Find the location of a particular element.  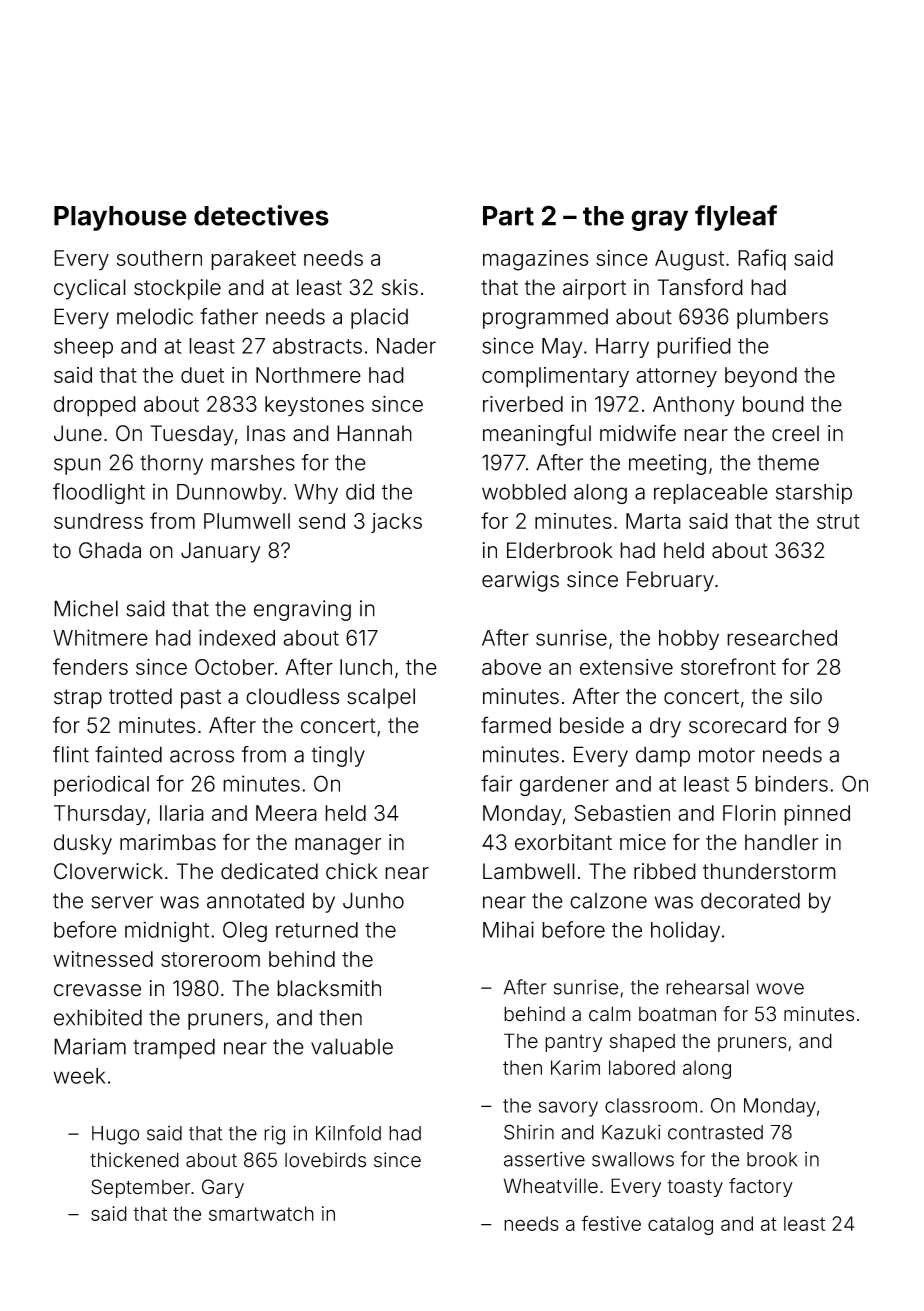

binders is located at coordinates (791, 783).
